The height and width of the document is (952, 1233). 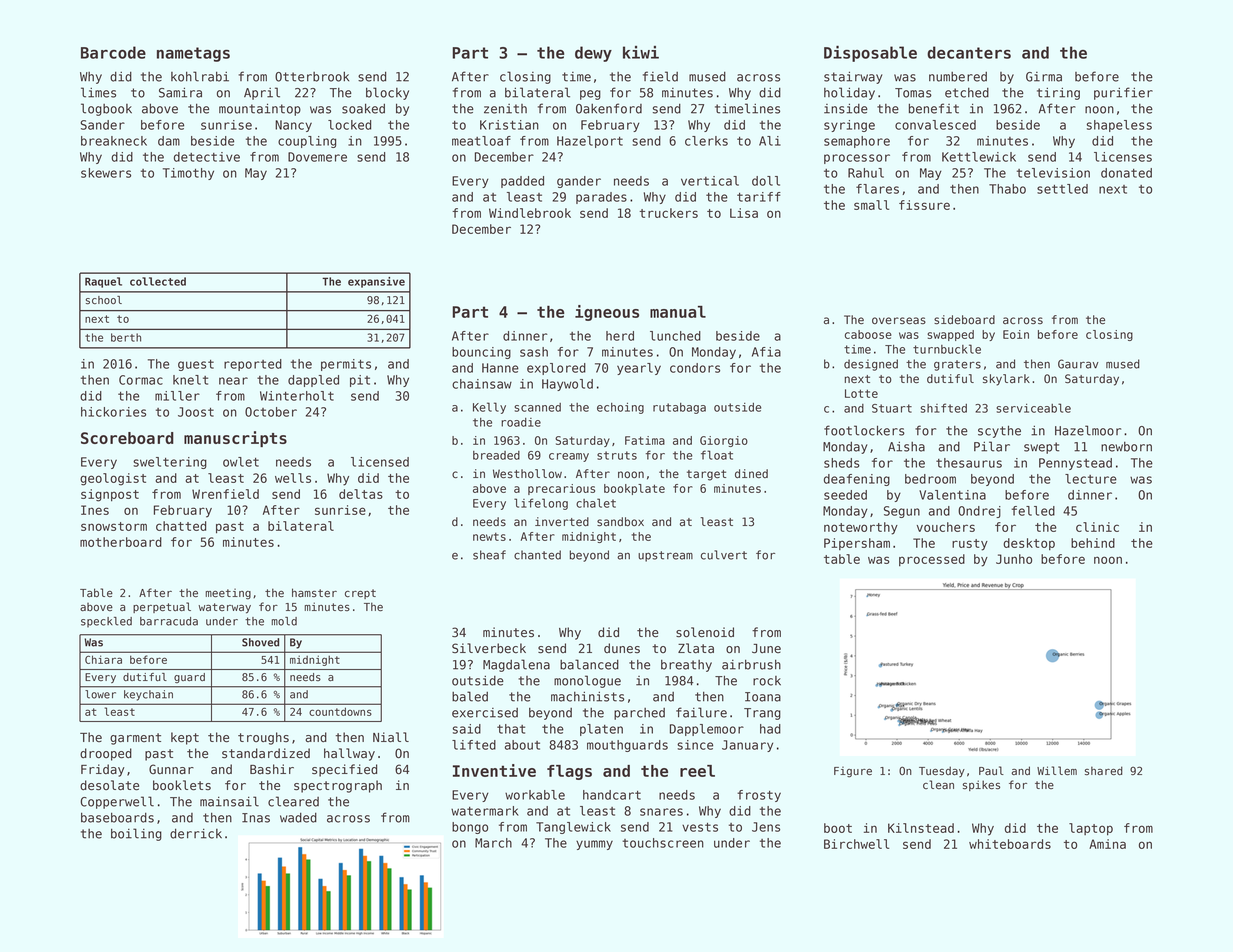 I want to click on graters, so click(x=957, y=365).
